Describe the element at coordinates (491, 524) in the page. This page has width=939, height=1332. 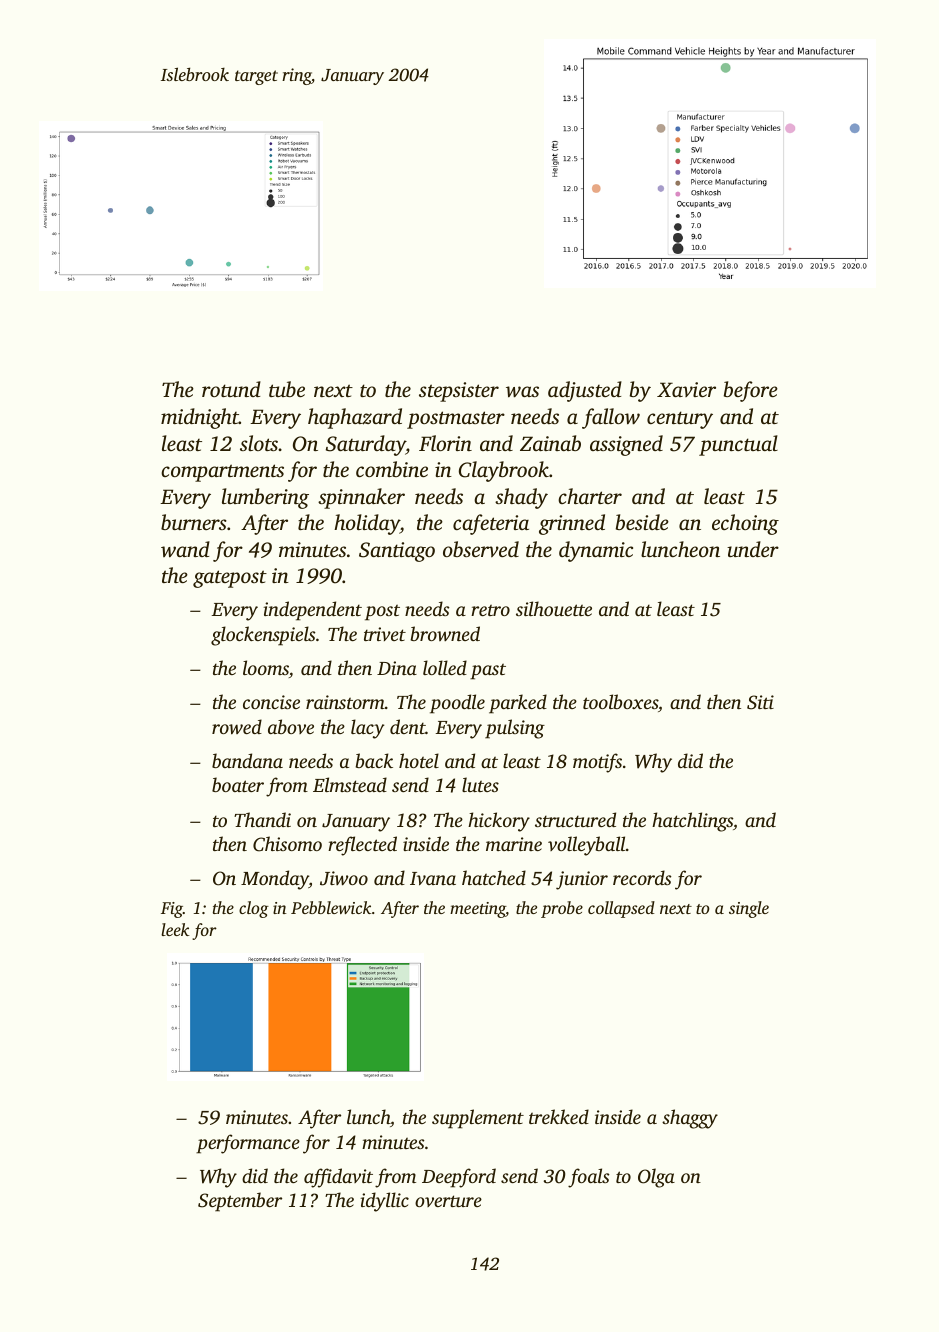
I see `cafeteria` at that location.
